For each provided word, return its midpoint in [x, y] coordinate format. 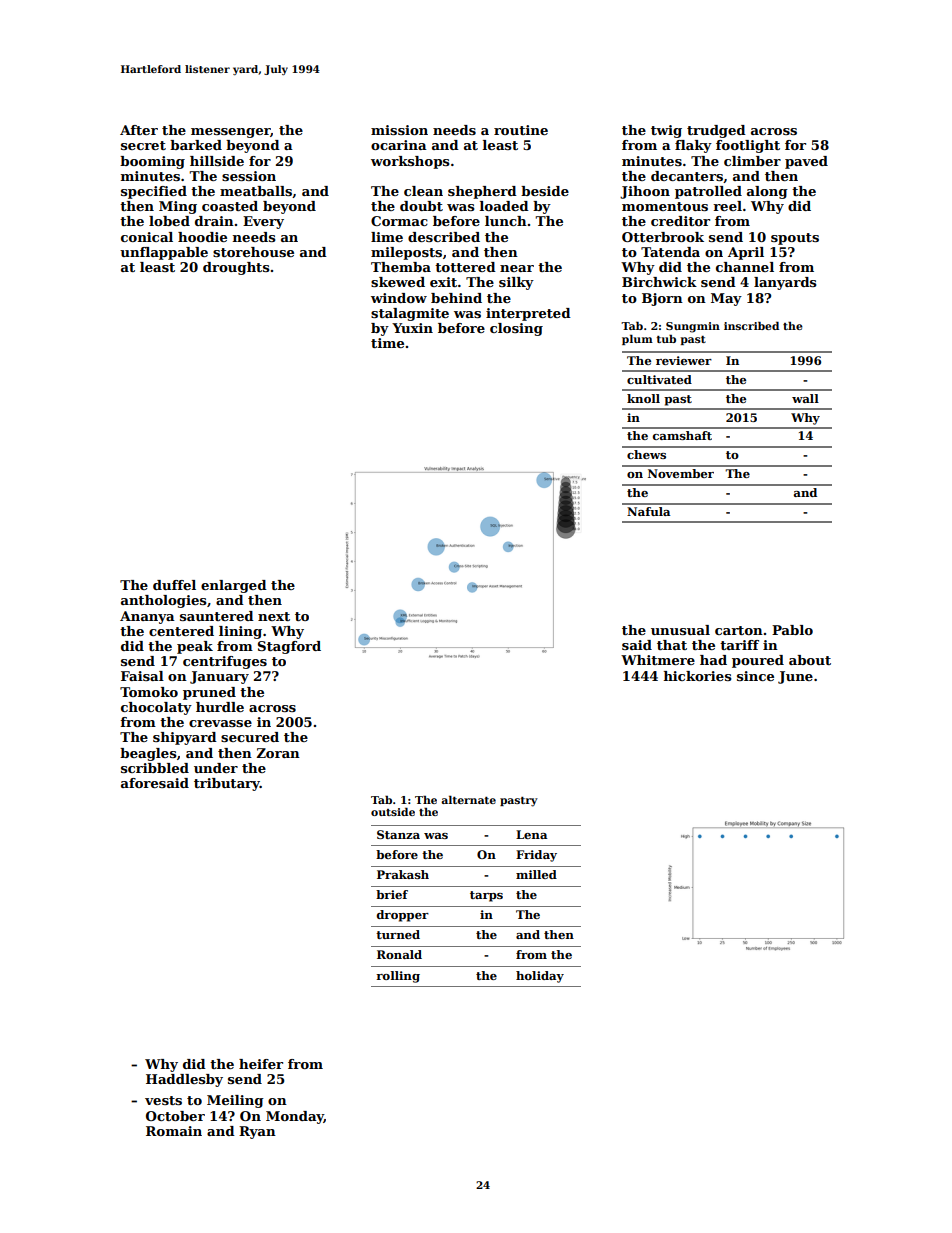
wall [805, 398]
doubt [421, 206]
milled [536, 874]
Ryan [257, 1132]
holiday [540, 977]
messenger [231, 133]
